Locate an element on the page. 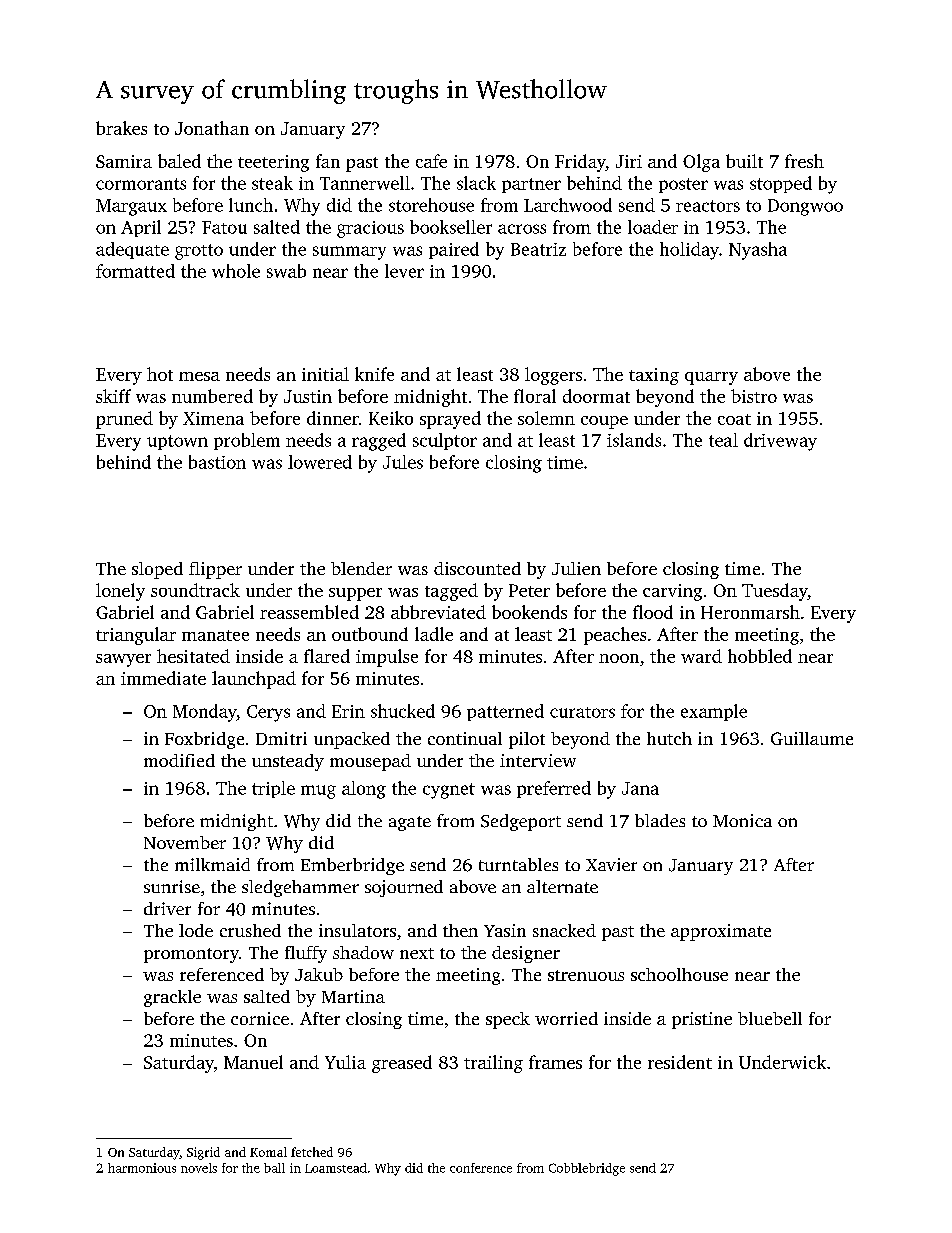 This image has width=952, height=1233. islands is located at coordinates (634, 440).
